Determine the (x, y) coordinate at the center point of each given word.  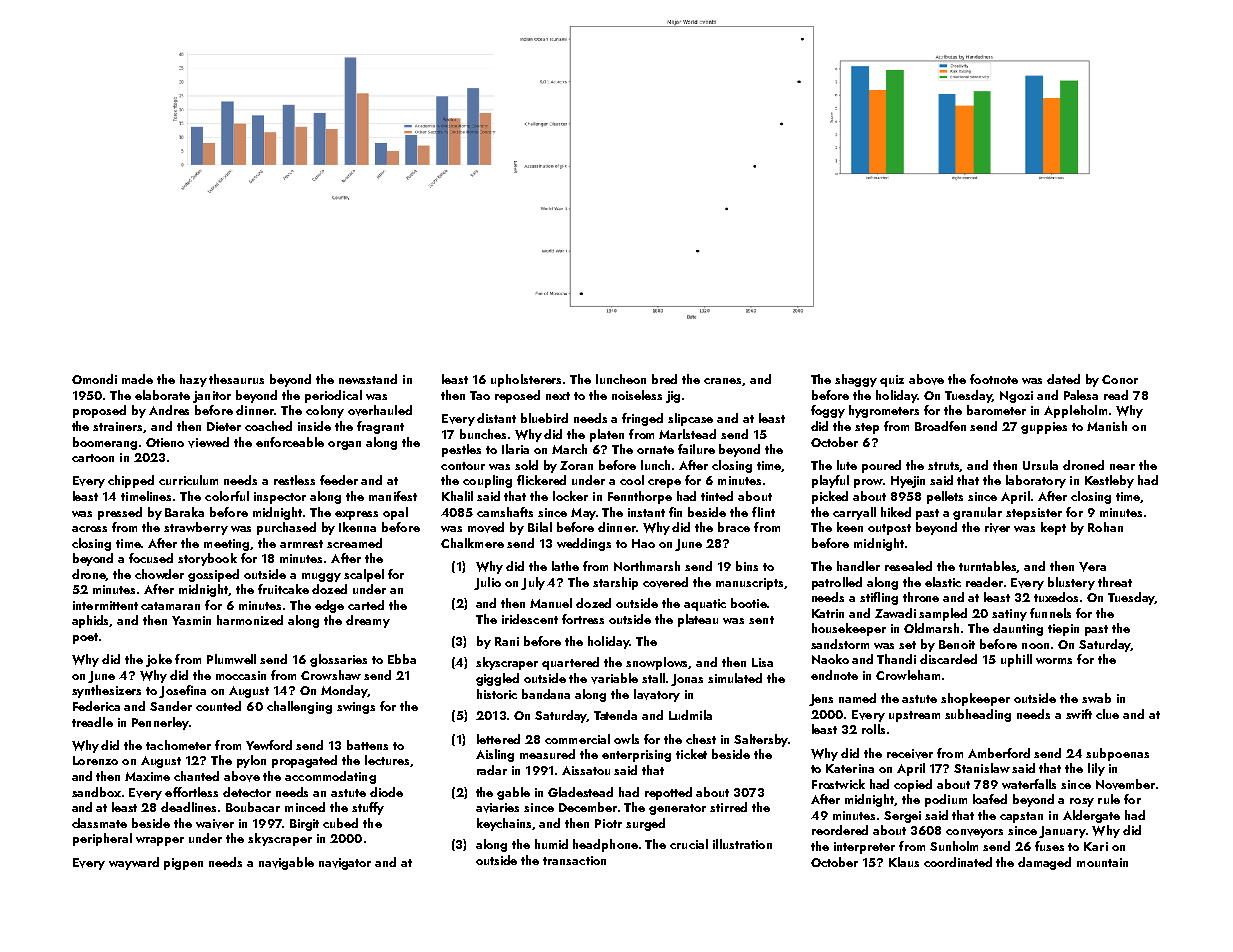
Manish (1107, 426)
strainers (118, 427)
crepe (664, 483)
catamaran (170, 606)
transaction (574, 860)
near (1122, 467)
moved (486, 527)
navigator (345, 864)
